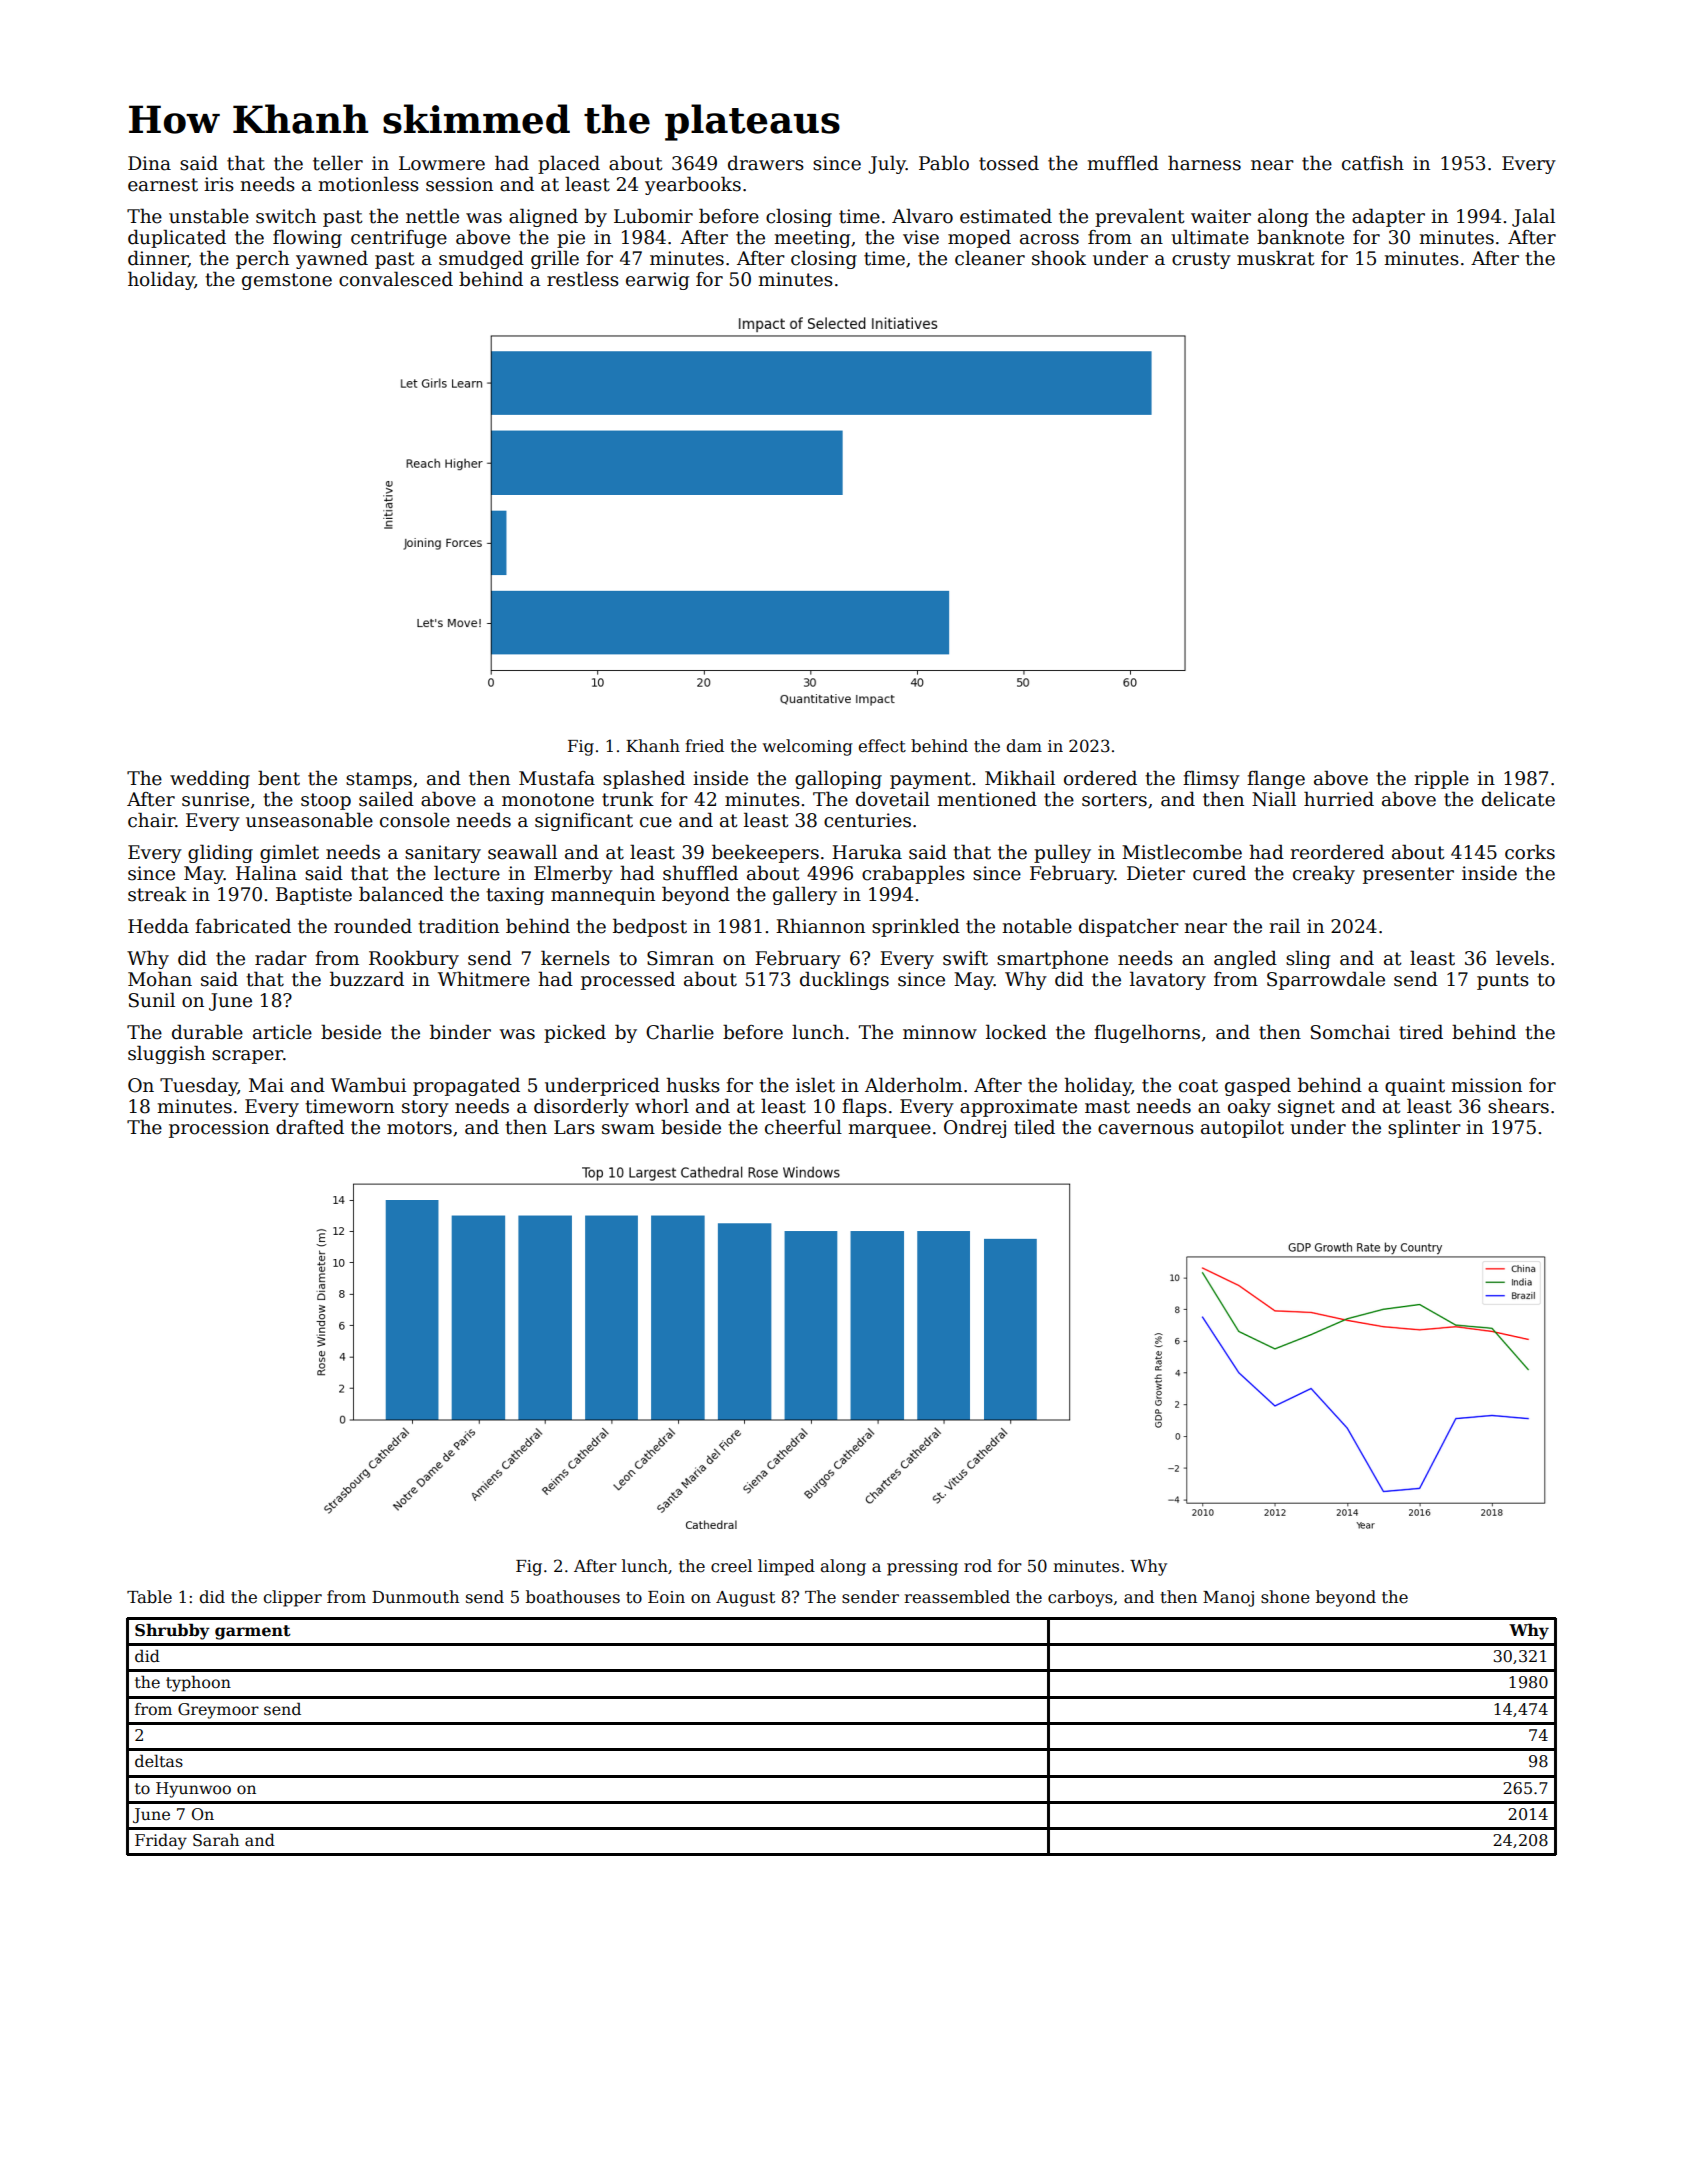 Image resolution: width=1683 pixels, height=2178 pixels. Describe the element at coordinates (704, 746) in the screenshot. I see `fried` at that location.
